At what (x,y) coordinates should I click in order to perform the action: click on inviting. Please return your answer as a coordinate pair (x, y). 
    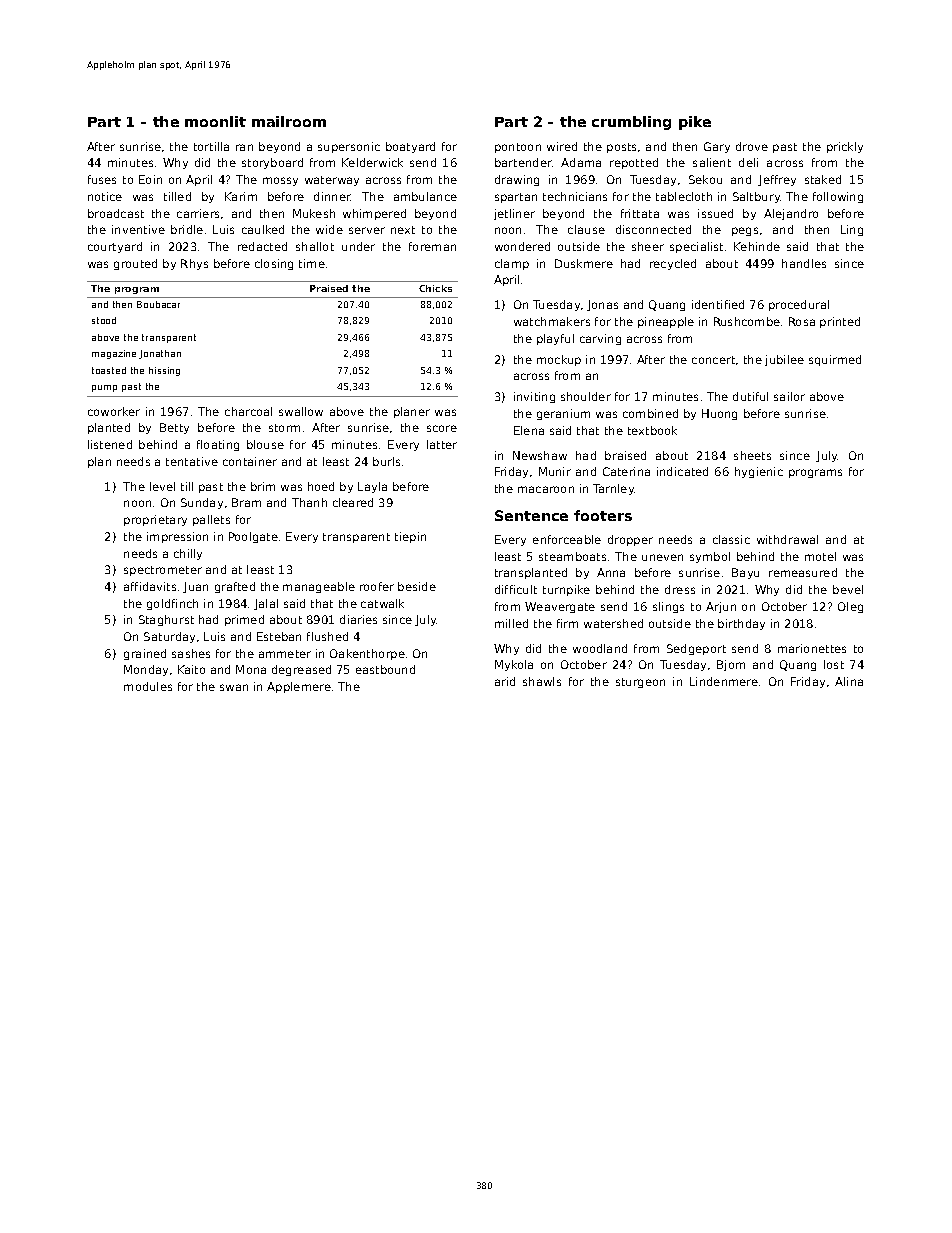
    Looking at the image, I should click on (534, 397).
